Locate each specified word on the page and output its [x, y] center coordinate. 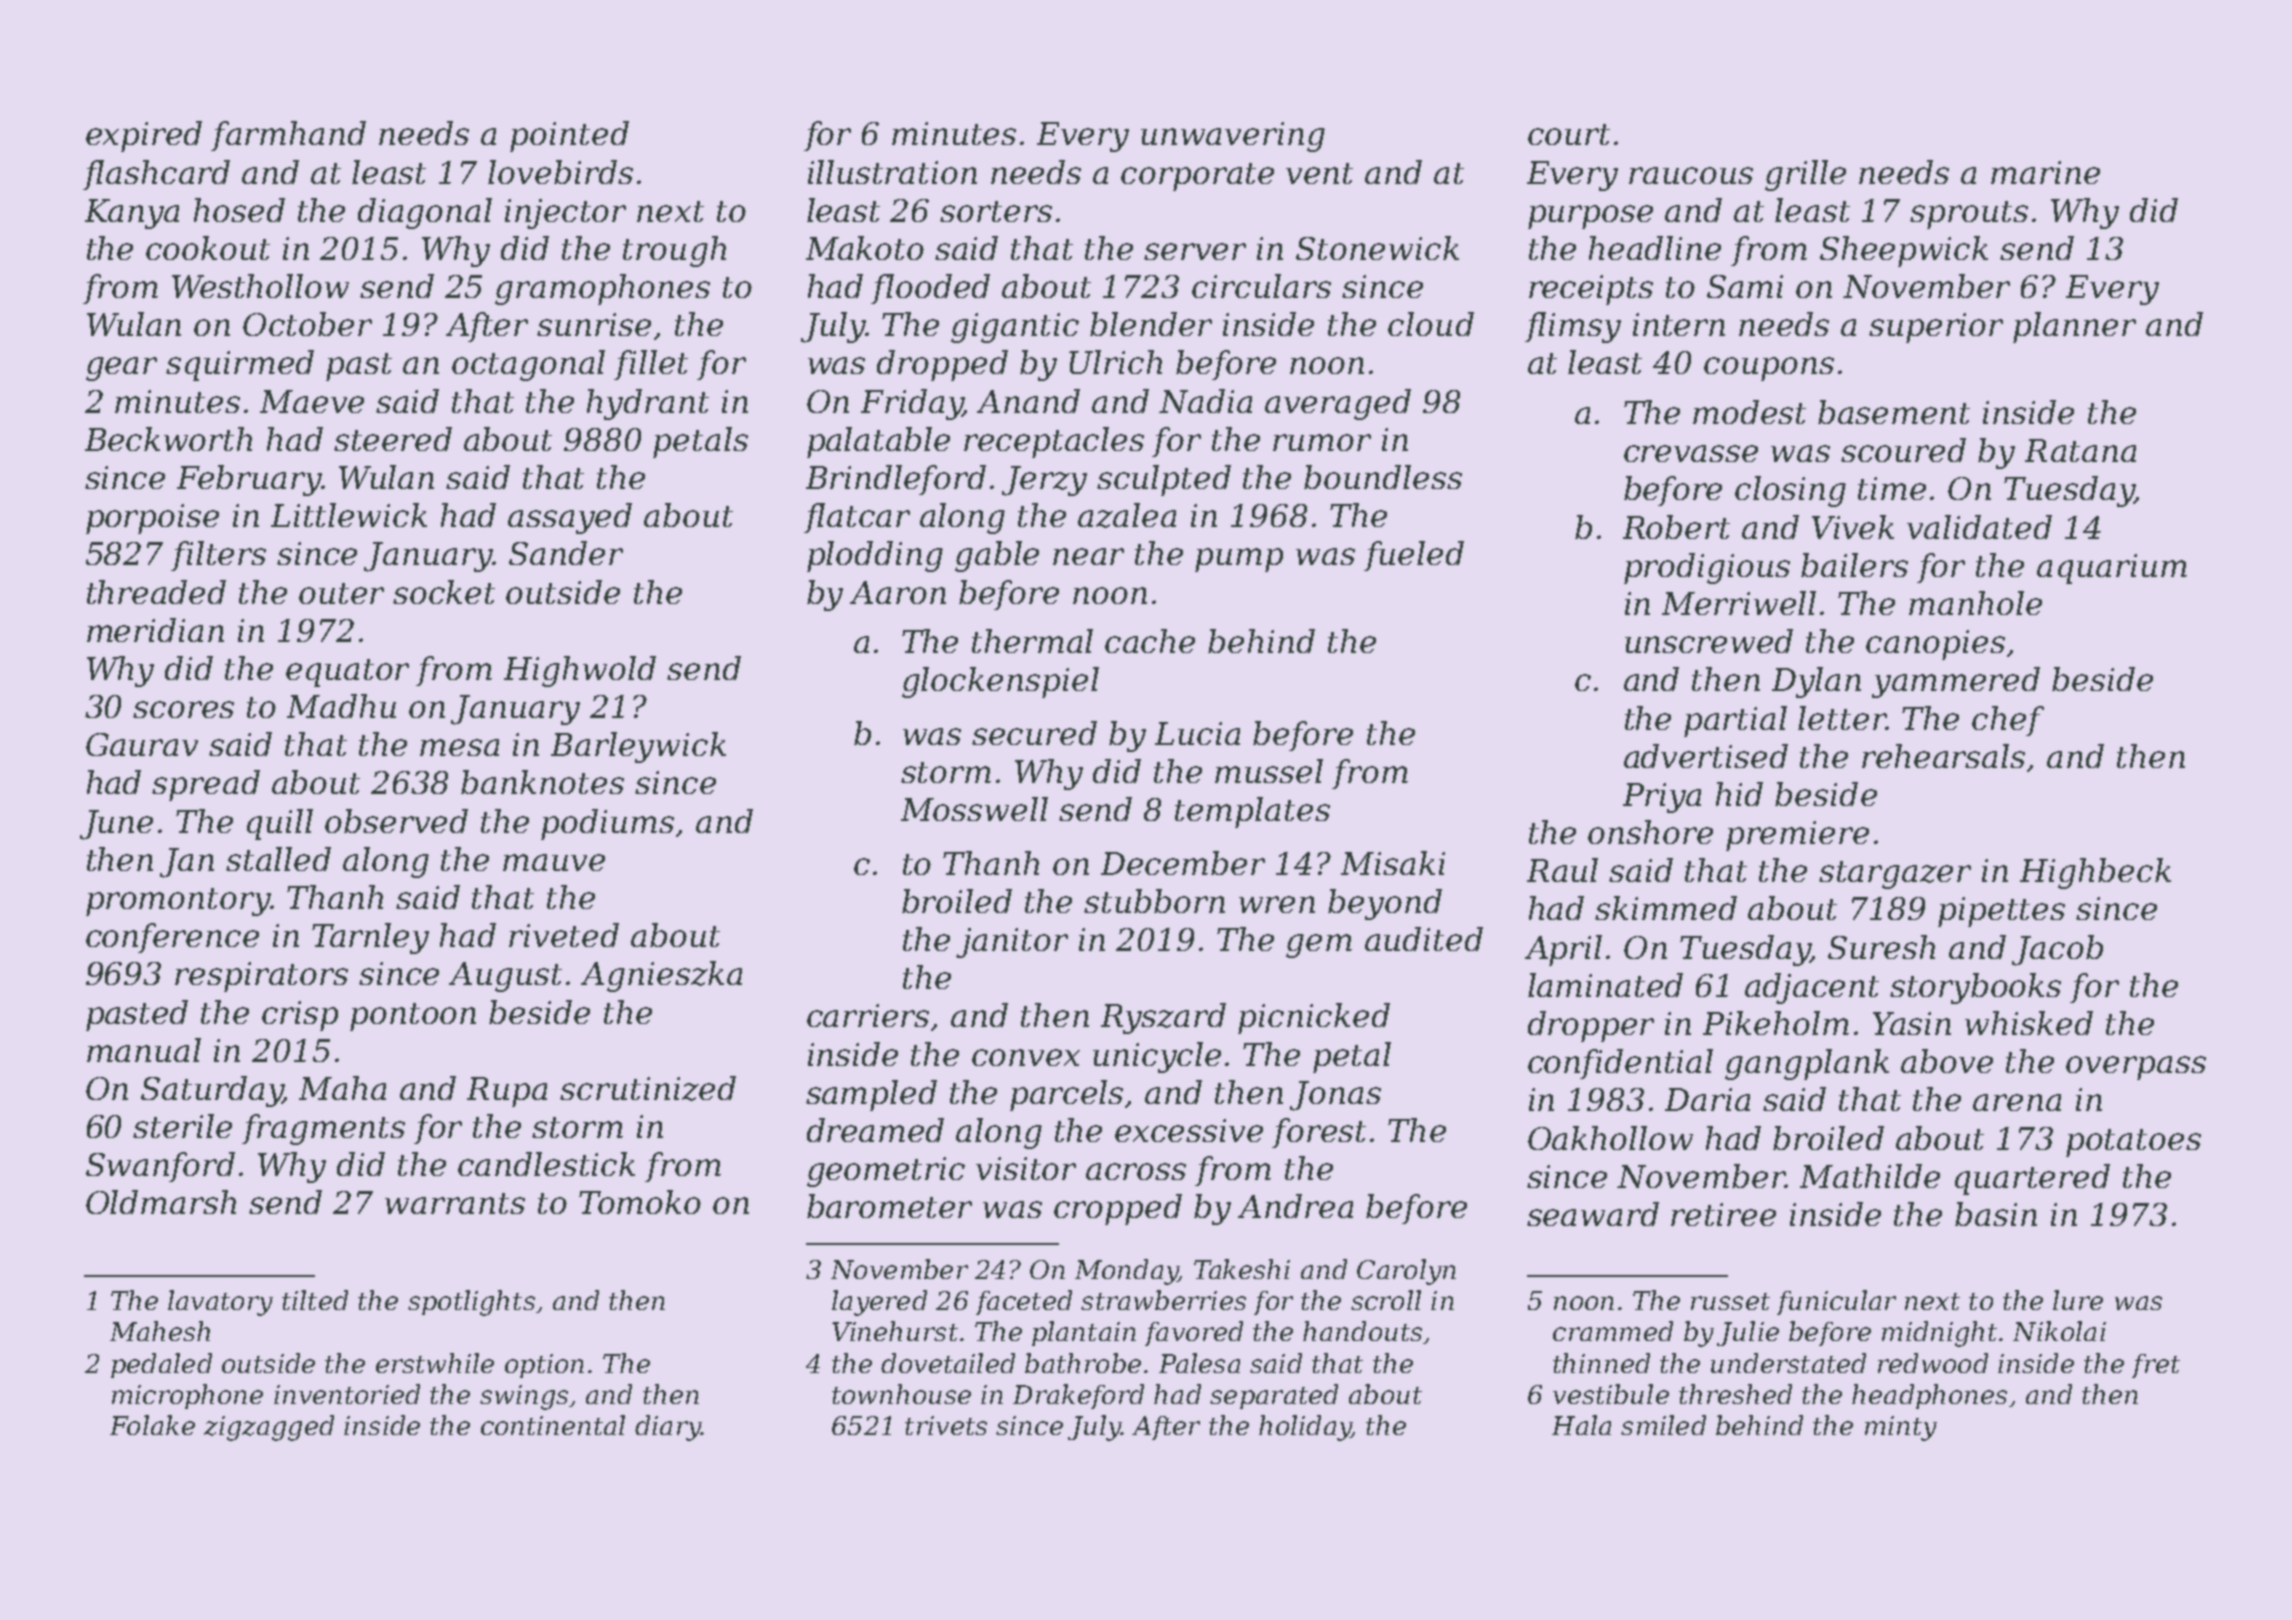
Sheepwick [1904, 251]
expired [144, 136]
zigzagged [269, 1428]
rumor [1322, 442]
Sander [566, 553]
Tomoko [640, 1202]
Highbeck [2095, 873]
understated [1788, 1363]
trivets [946, 1425]
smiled [1663, 1425]
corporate [1197, 177]
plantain [1084, 1333]
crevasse [1691, 453]
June [116, 825]
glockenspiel [1000, 682]
